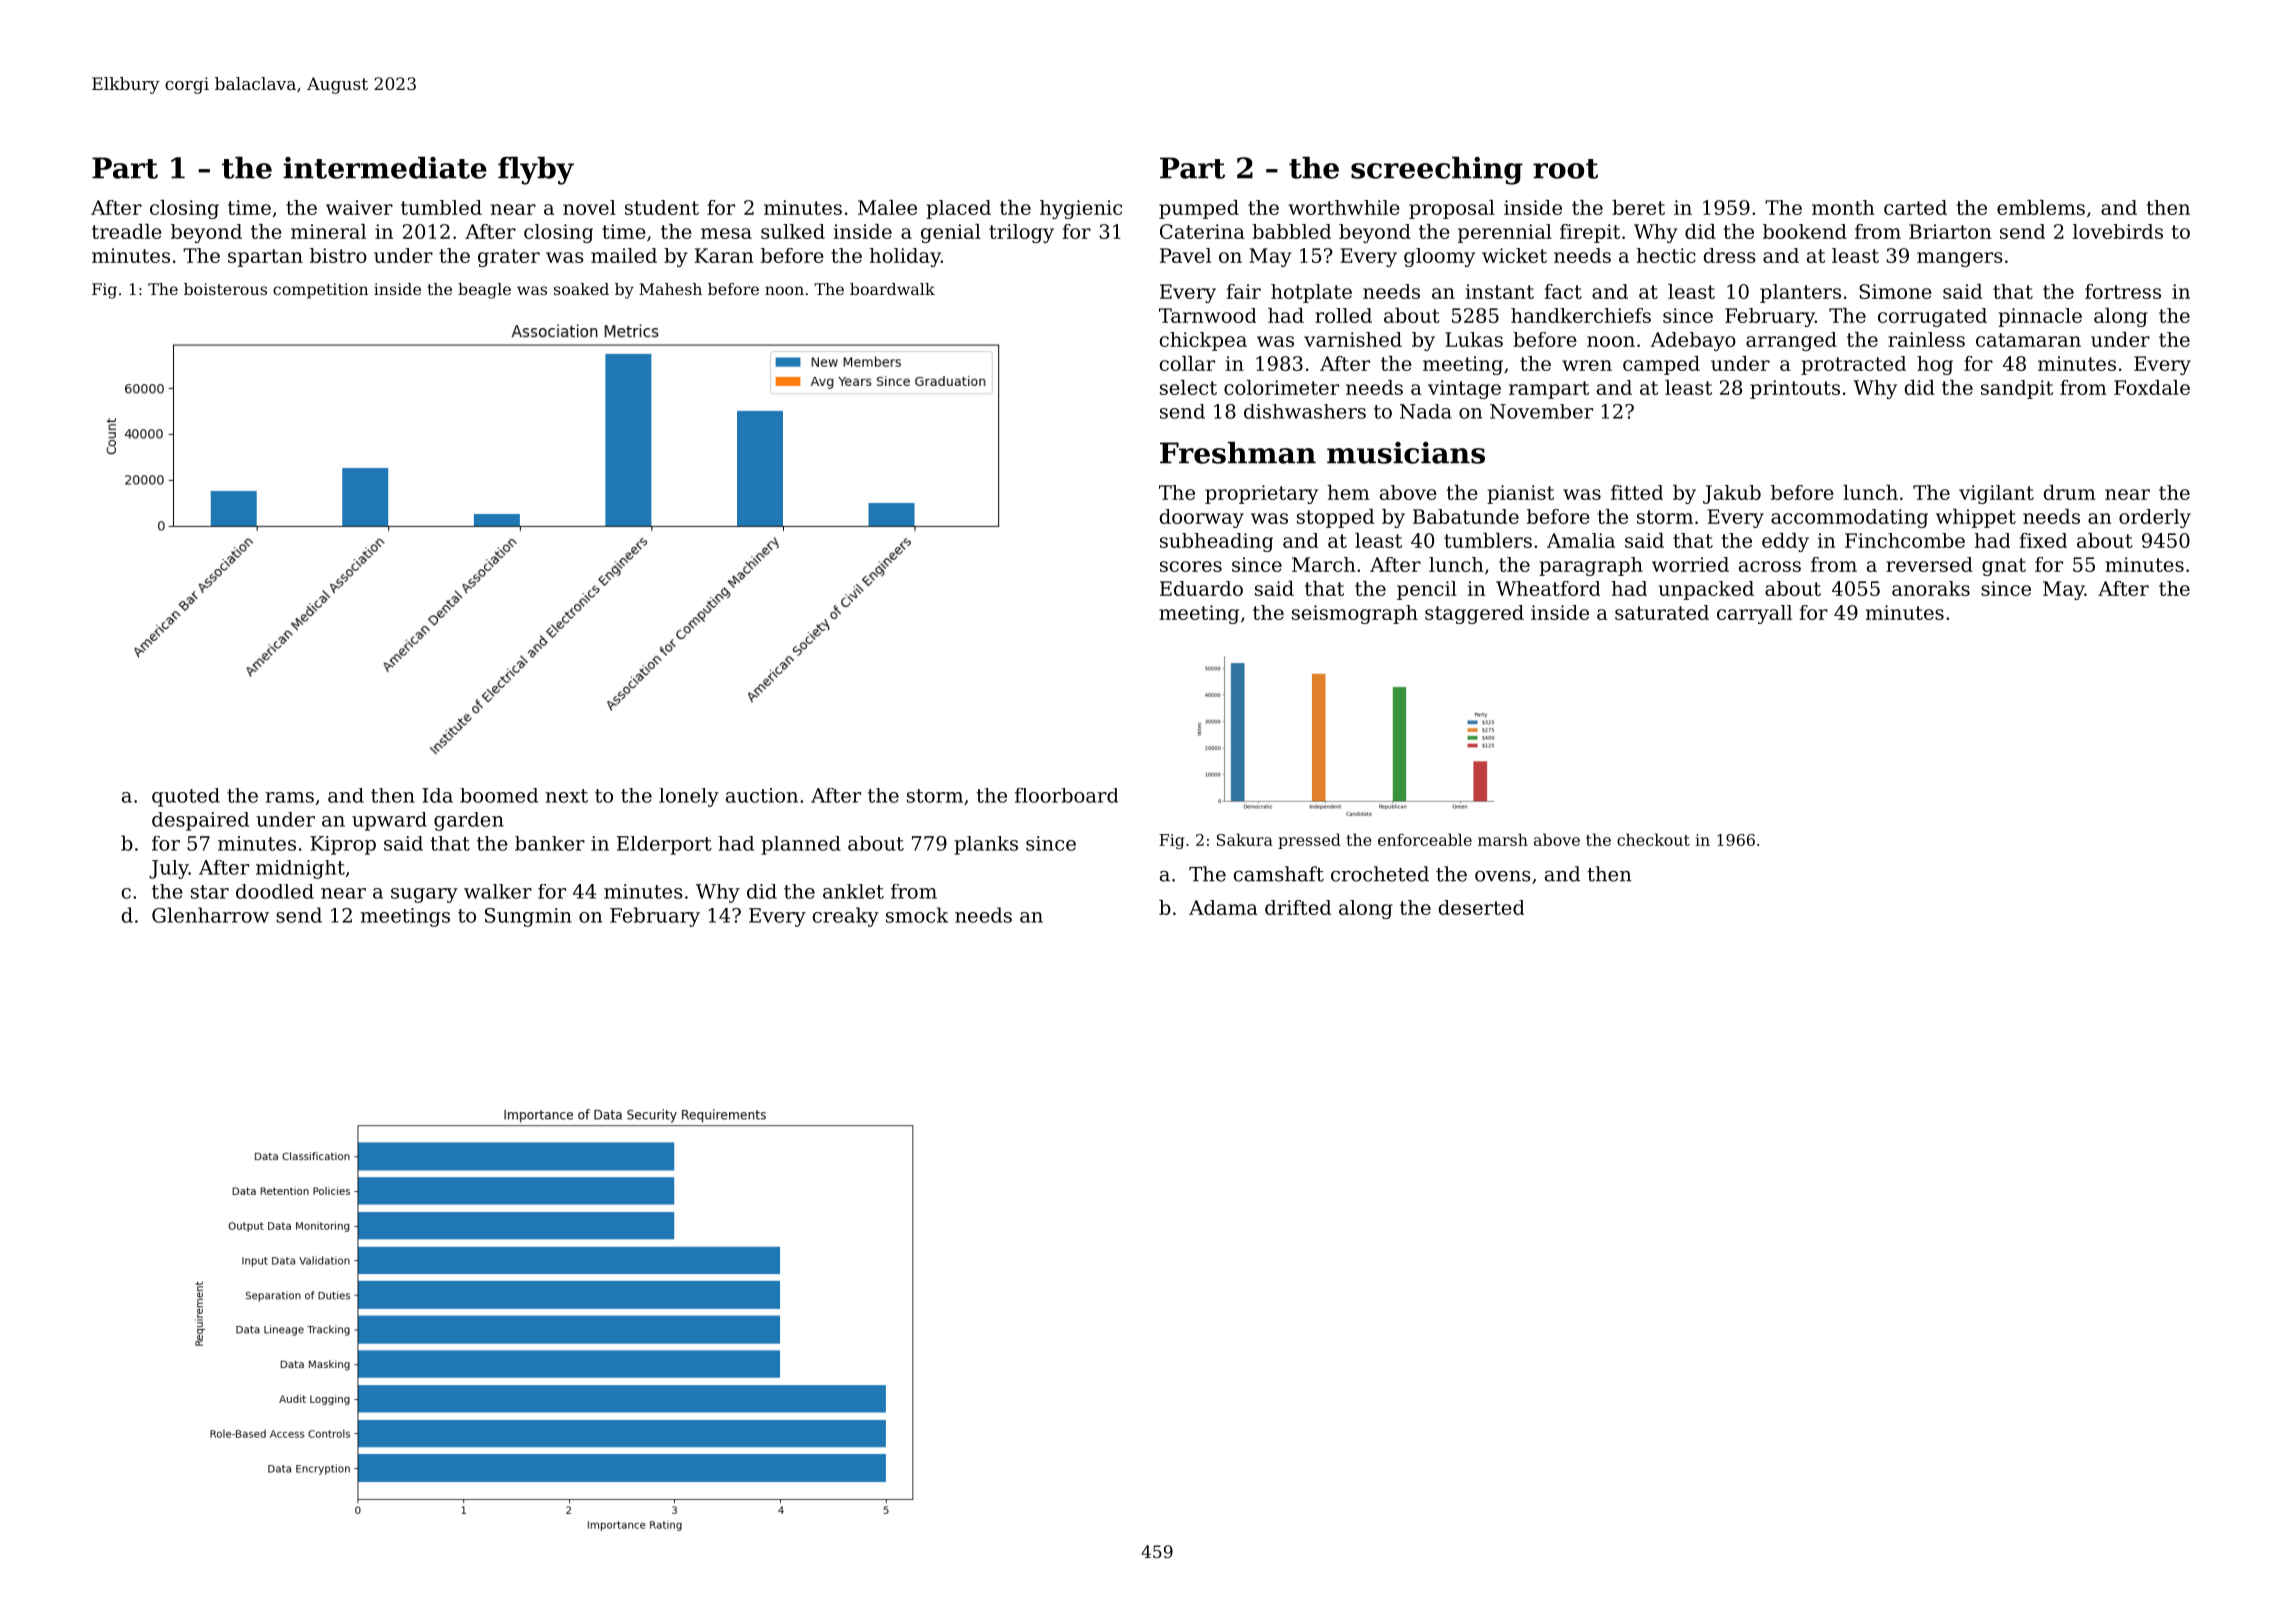 The width and height of the screenshot is (2282, 1614). I want to click on quoted, so click(186, 797).
